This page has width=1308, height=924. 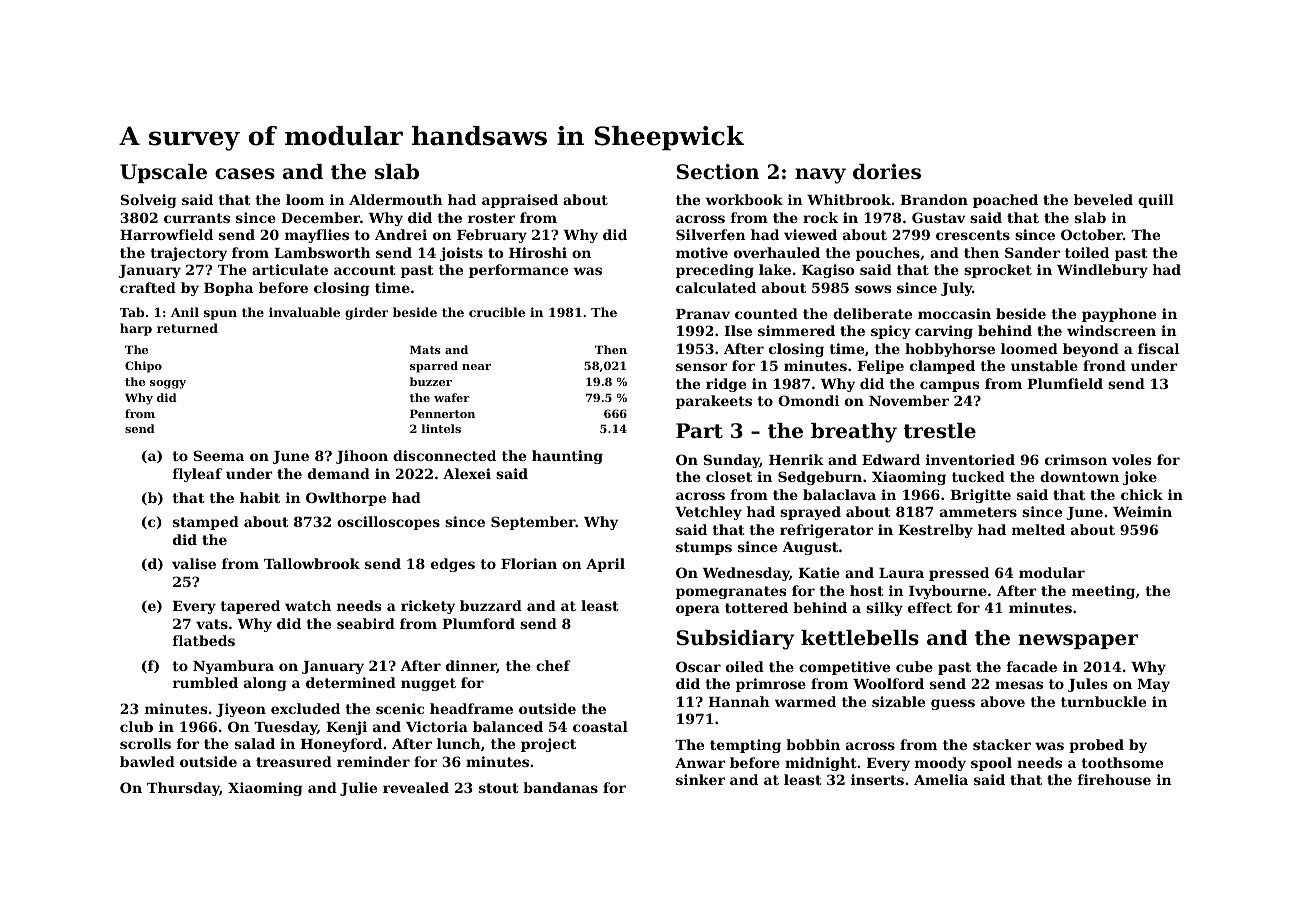 I want to click on beveled, so click(x=1103, y=199).
